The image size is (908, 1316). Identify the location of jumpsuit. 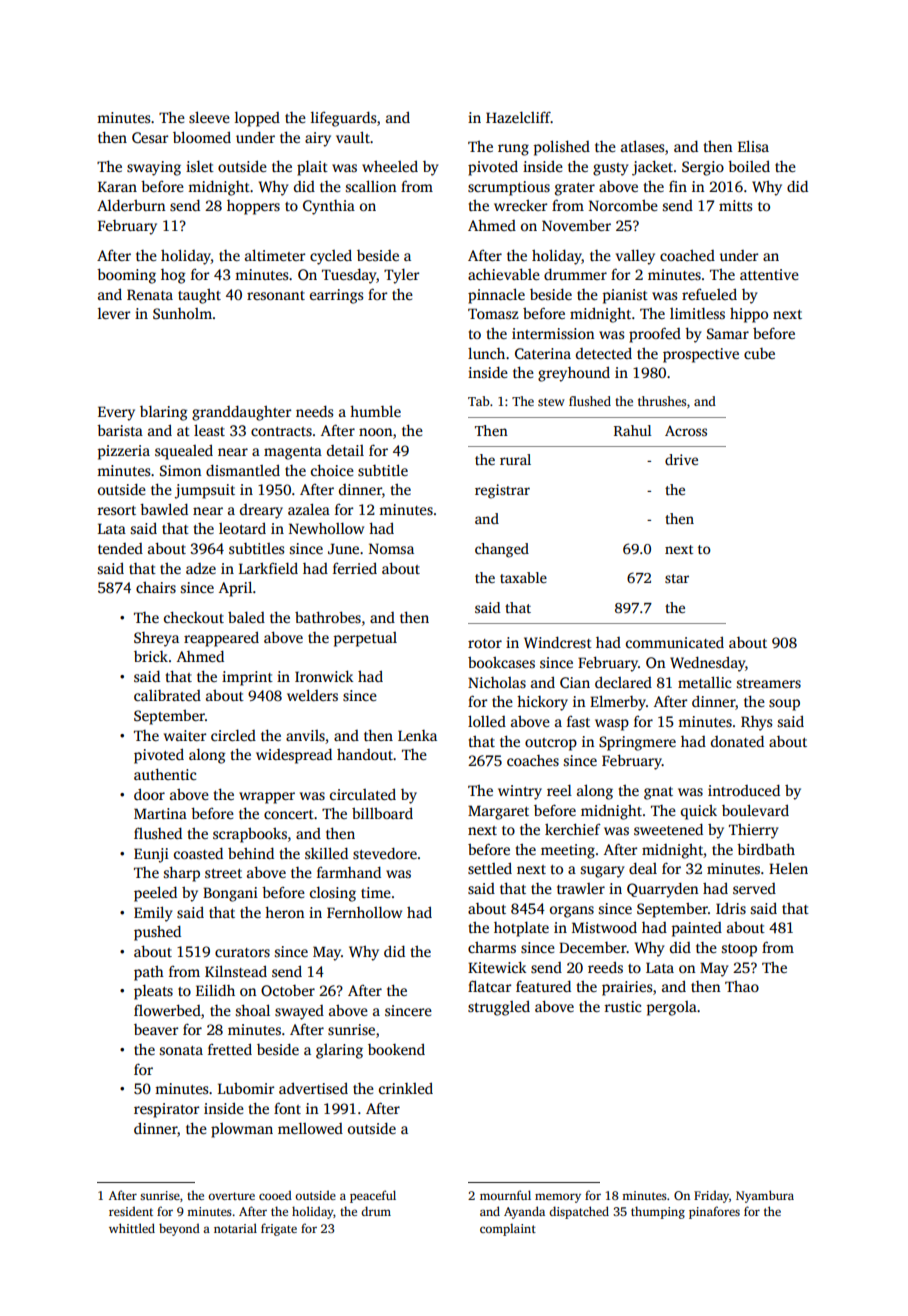
(205, 491).
